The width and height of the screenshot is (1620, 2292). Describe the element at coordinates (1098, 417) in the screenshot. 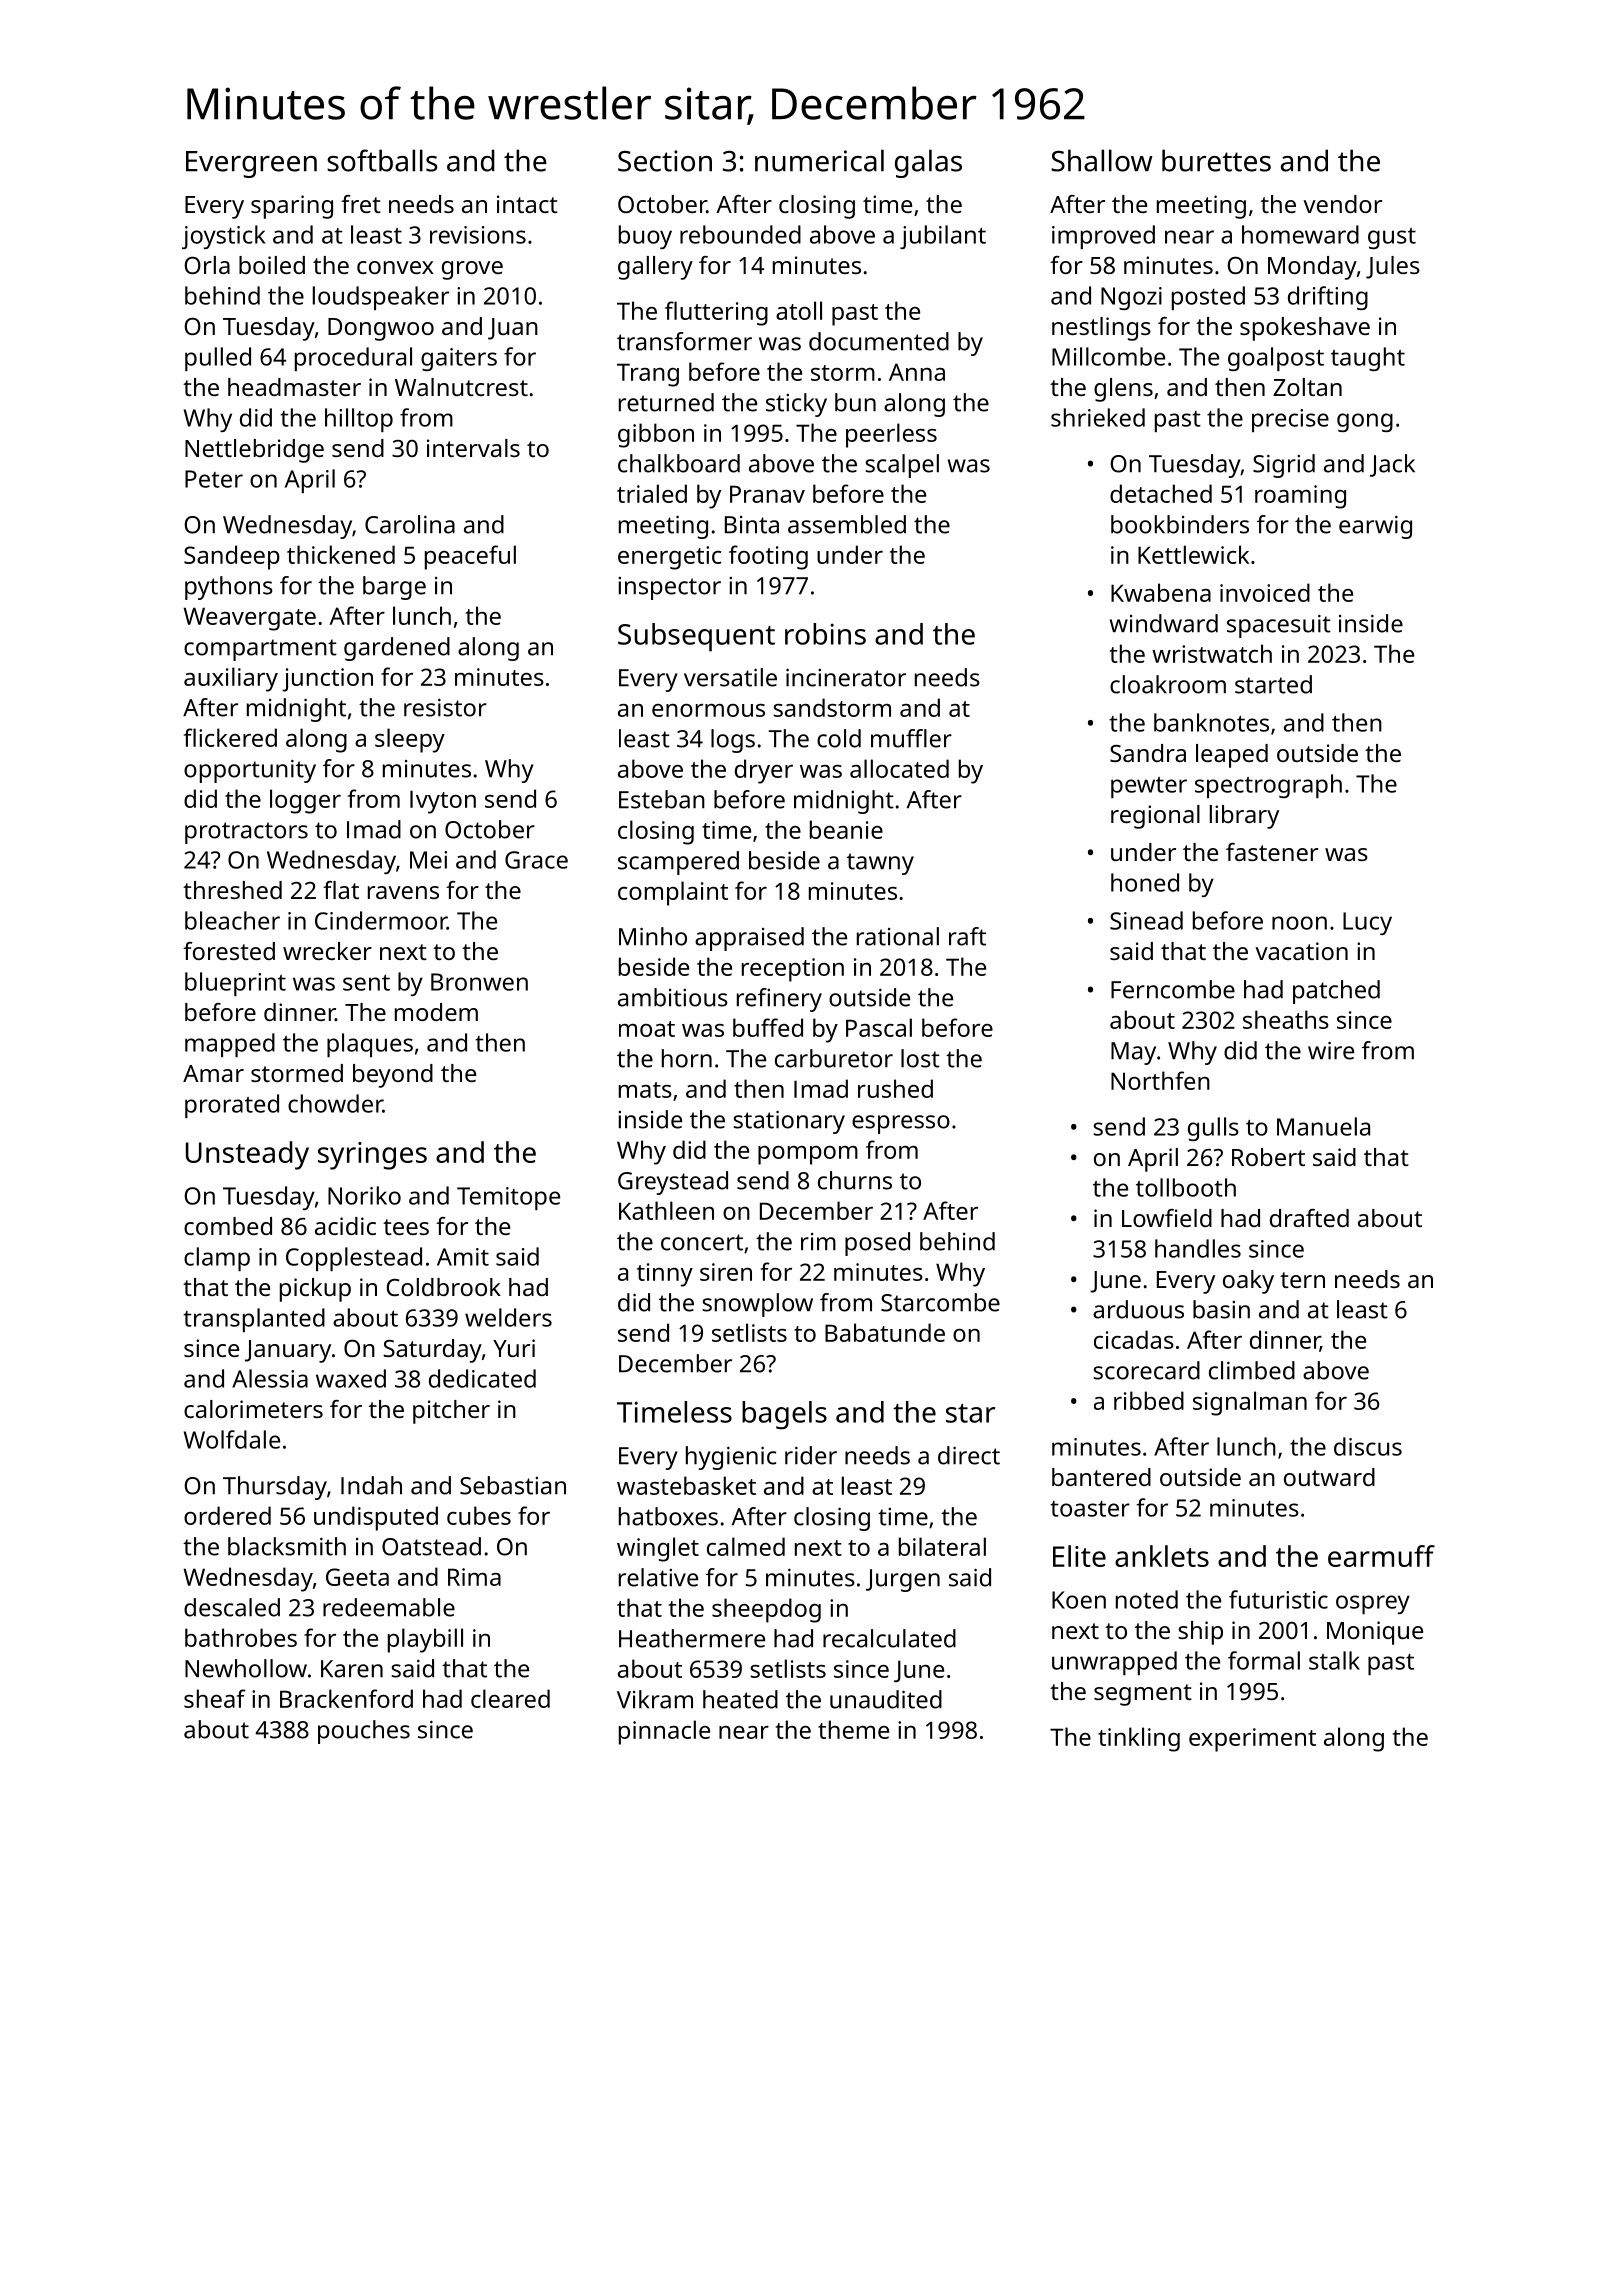

I see `shrieked` at that location.
